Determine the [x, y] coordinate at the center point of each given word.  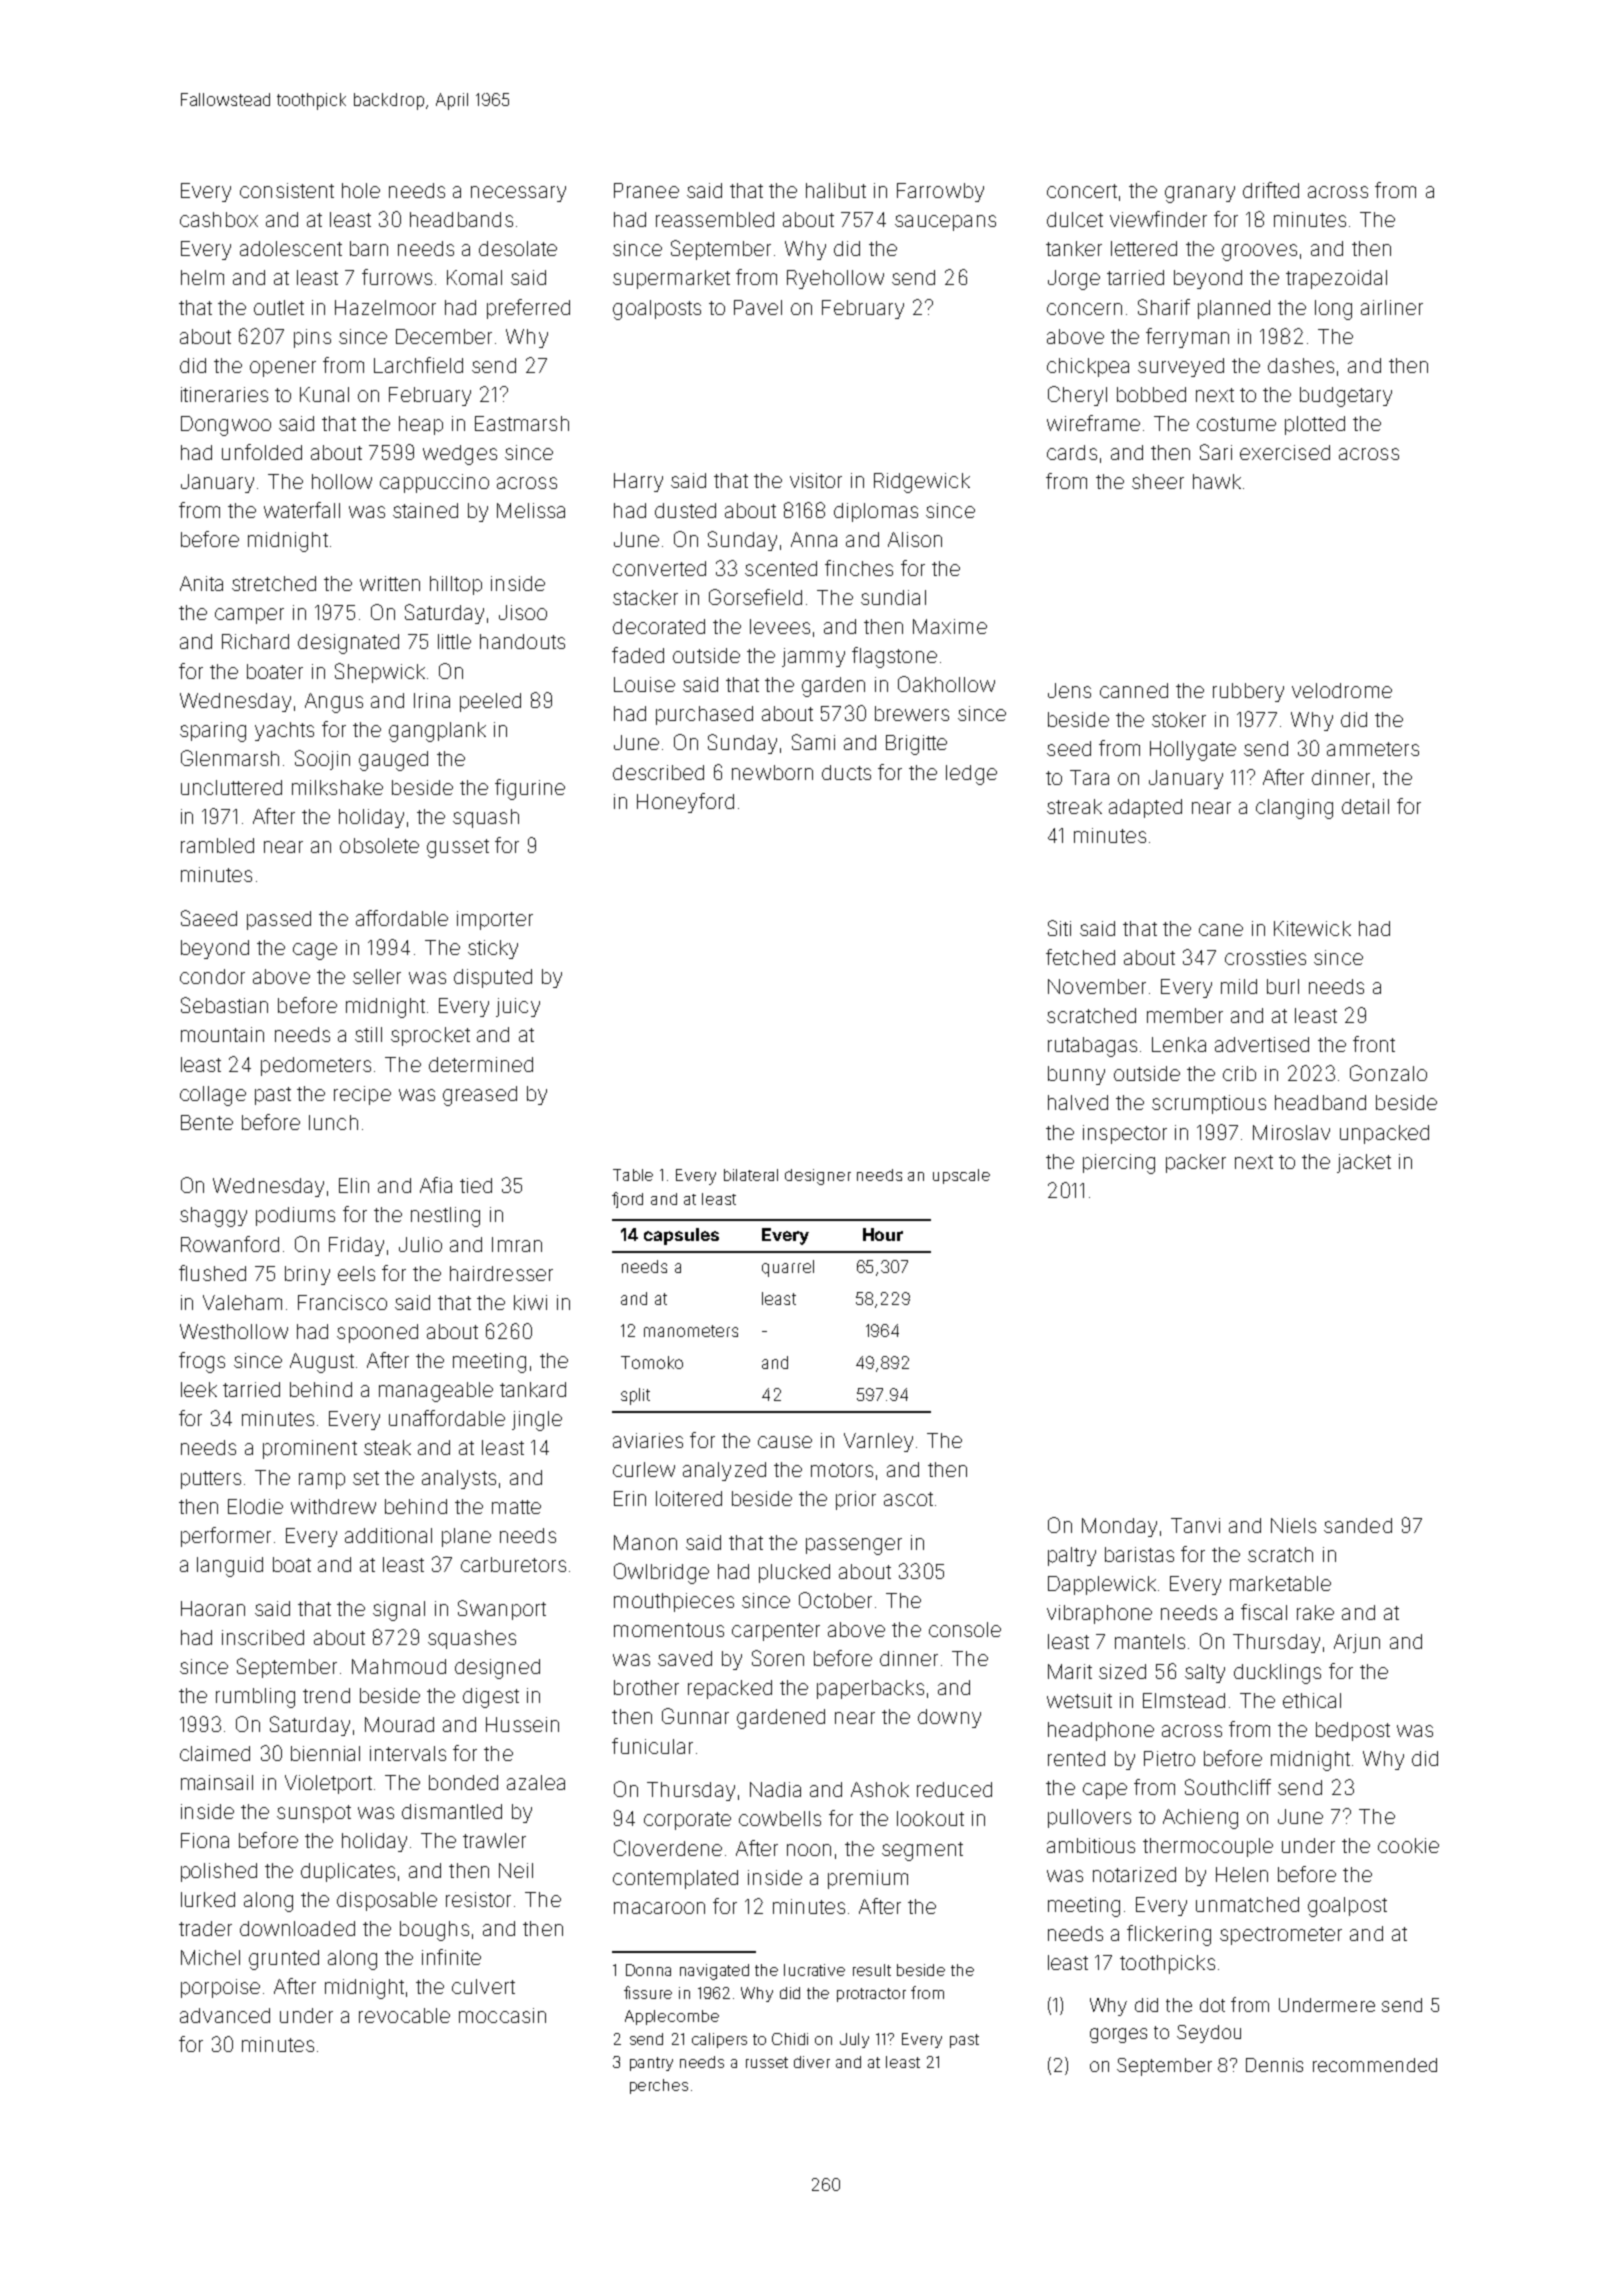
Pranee [646, 190]
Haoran [213, 1608]
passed [279, 920]
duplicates [348, 1872]
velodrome [1342, 690]
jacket [1364, 1163]
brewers [912, 713]
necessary [518, 194]
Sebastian [224, 1005]
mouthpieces [674, 1602]
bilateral [751, 1175]
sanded [1358, 1525]
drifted [1271, 190]
